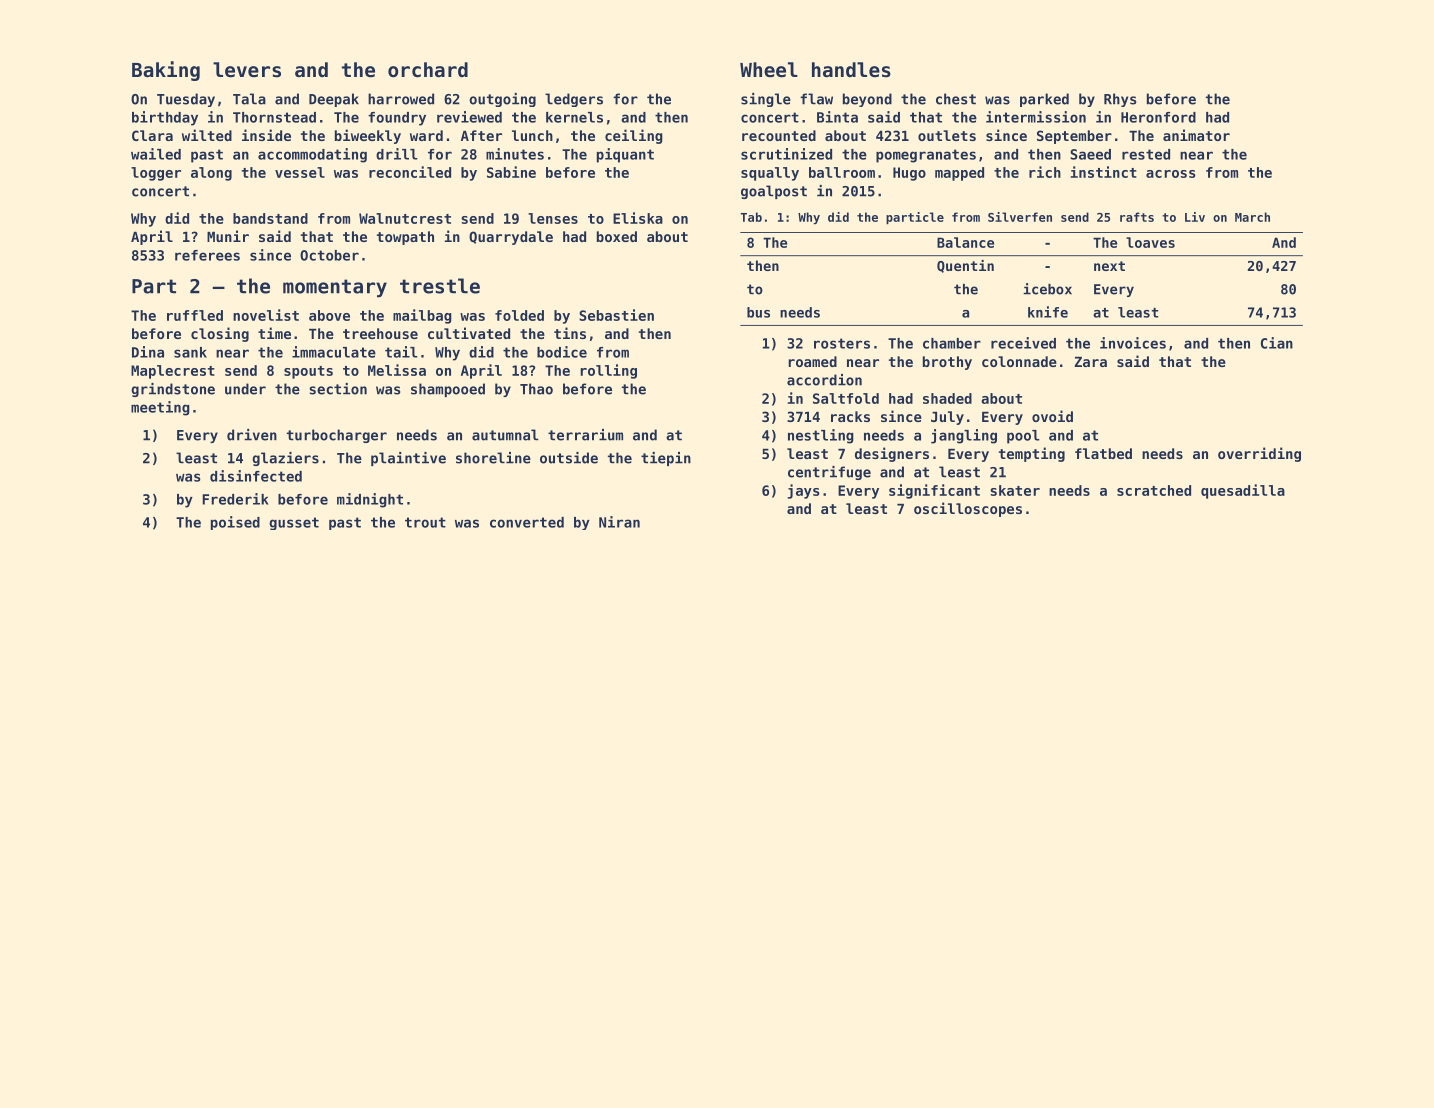 The image size is (1434, 1108). What do you see at coordinates (1120, 100) in the screenshot?
I see `Rhys` at bounding box center [1120, 100].
